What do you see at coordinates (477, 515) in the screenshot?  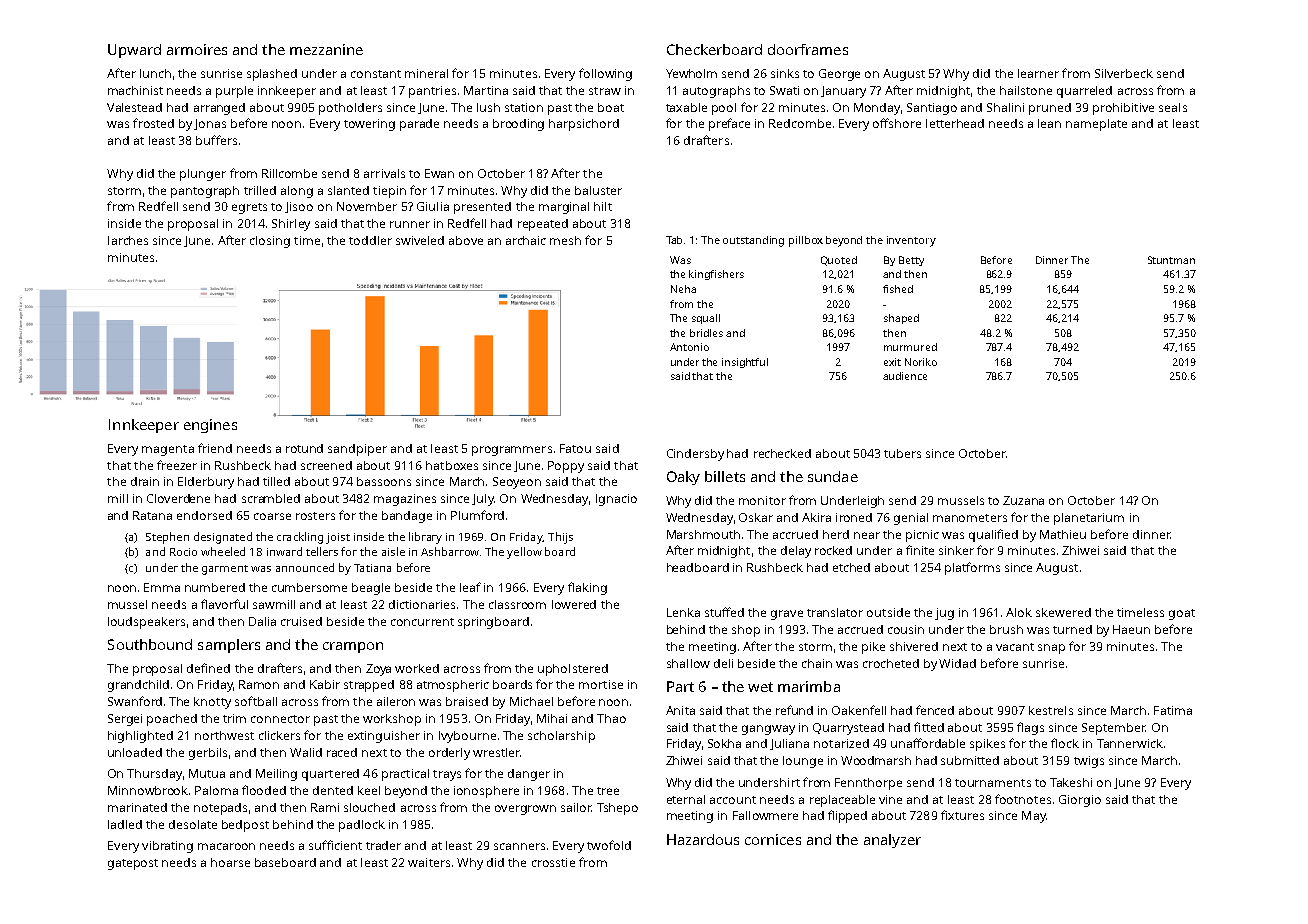 I see `Plumford` at bounding box center [477, 515].
